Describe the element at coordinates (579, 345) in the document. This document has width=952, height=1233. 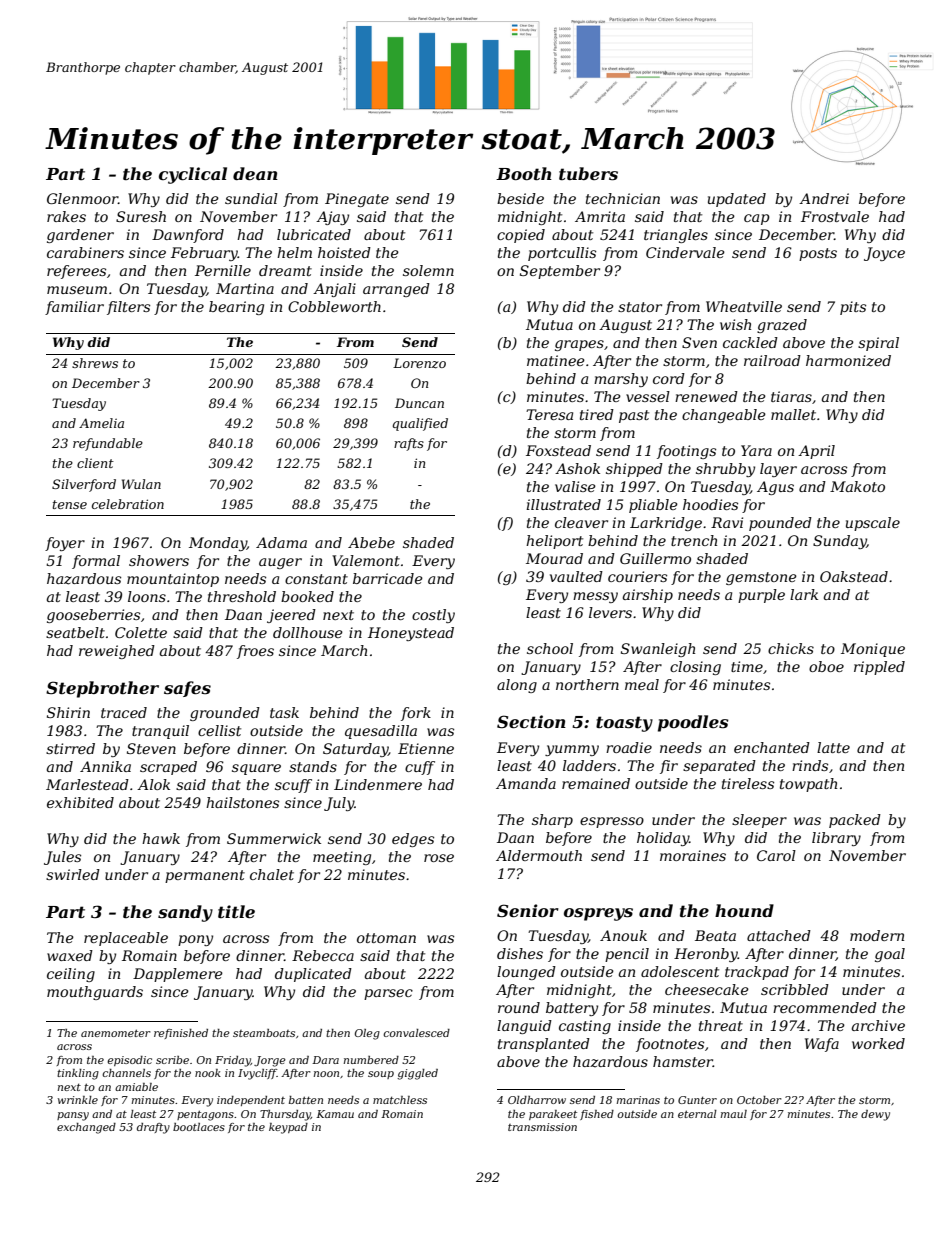
I see `grapes` at that location.
